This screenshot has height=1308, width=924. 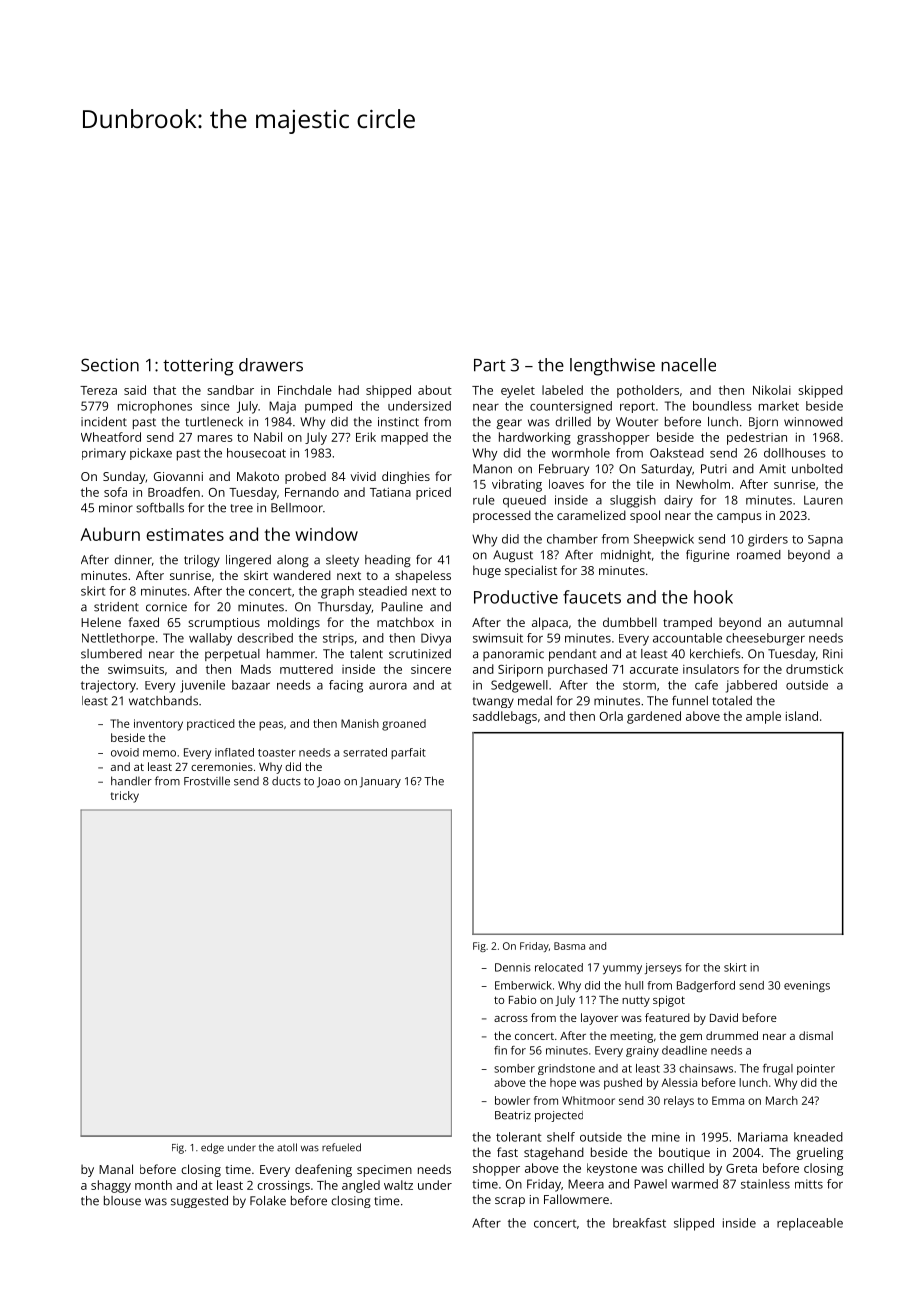 I want to click on chainsaws, so click(x=706, y=1068).
